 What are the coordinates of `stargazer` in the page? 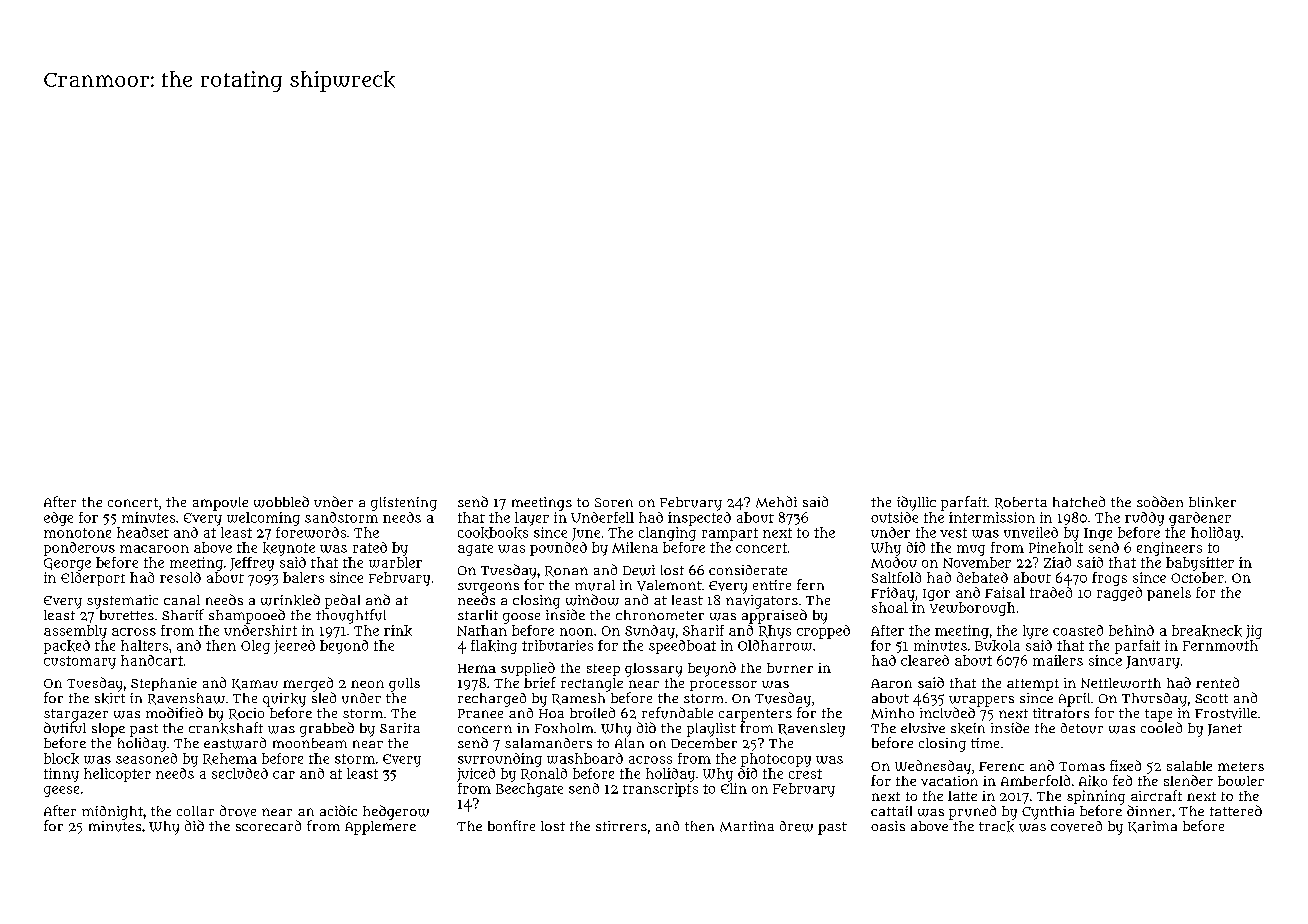 It's located at (76, 715).
